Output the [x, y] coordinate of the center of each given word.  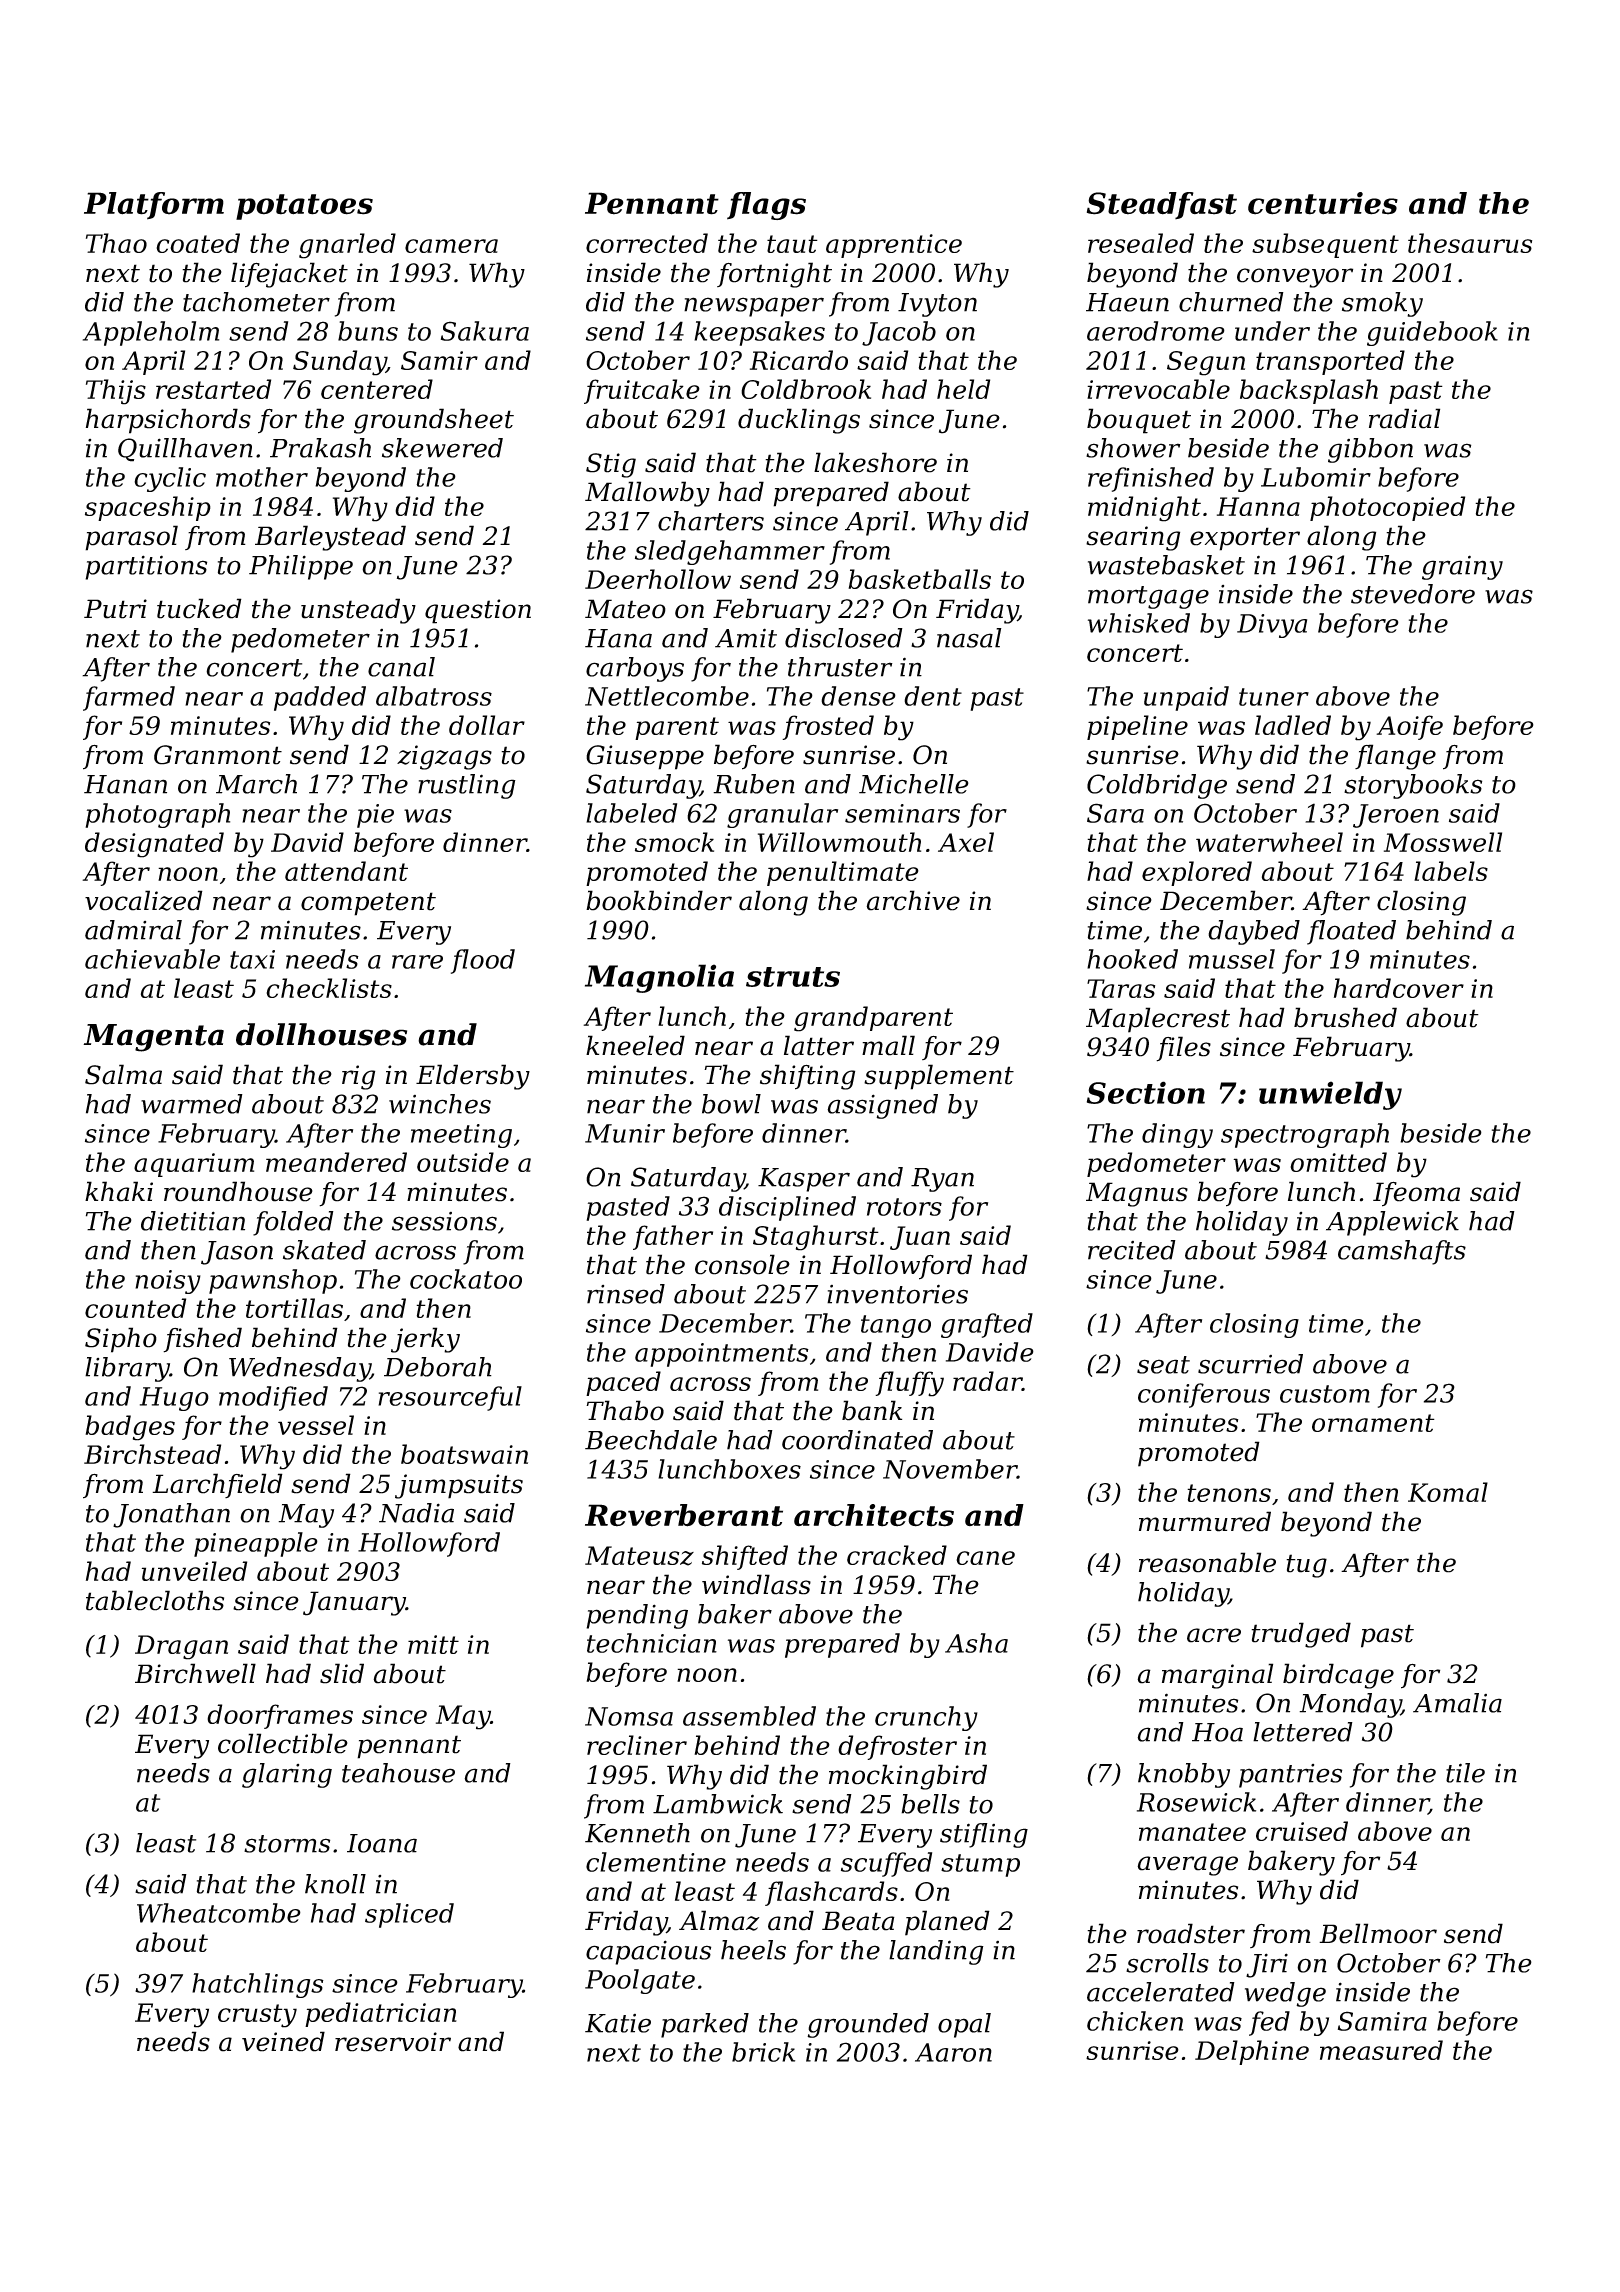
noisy [168, 1282]
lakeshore [875, 462]
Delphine [1252, 2052]
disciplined [787, 1208]
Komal [1448, 1492]
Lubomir [1316, 477]
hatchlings [258, 1985]
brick [763, 2052]
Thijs [116, 392]
